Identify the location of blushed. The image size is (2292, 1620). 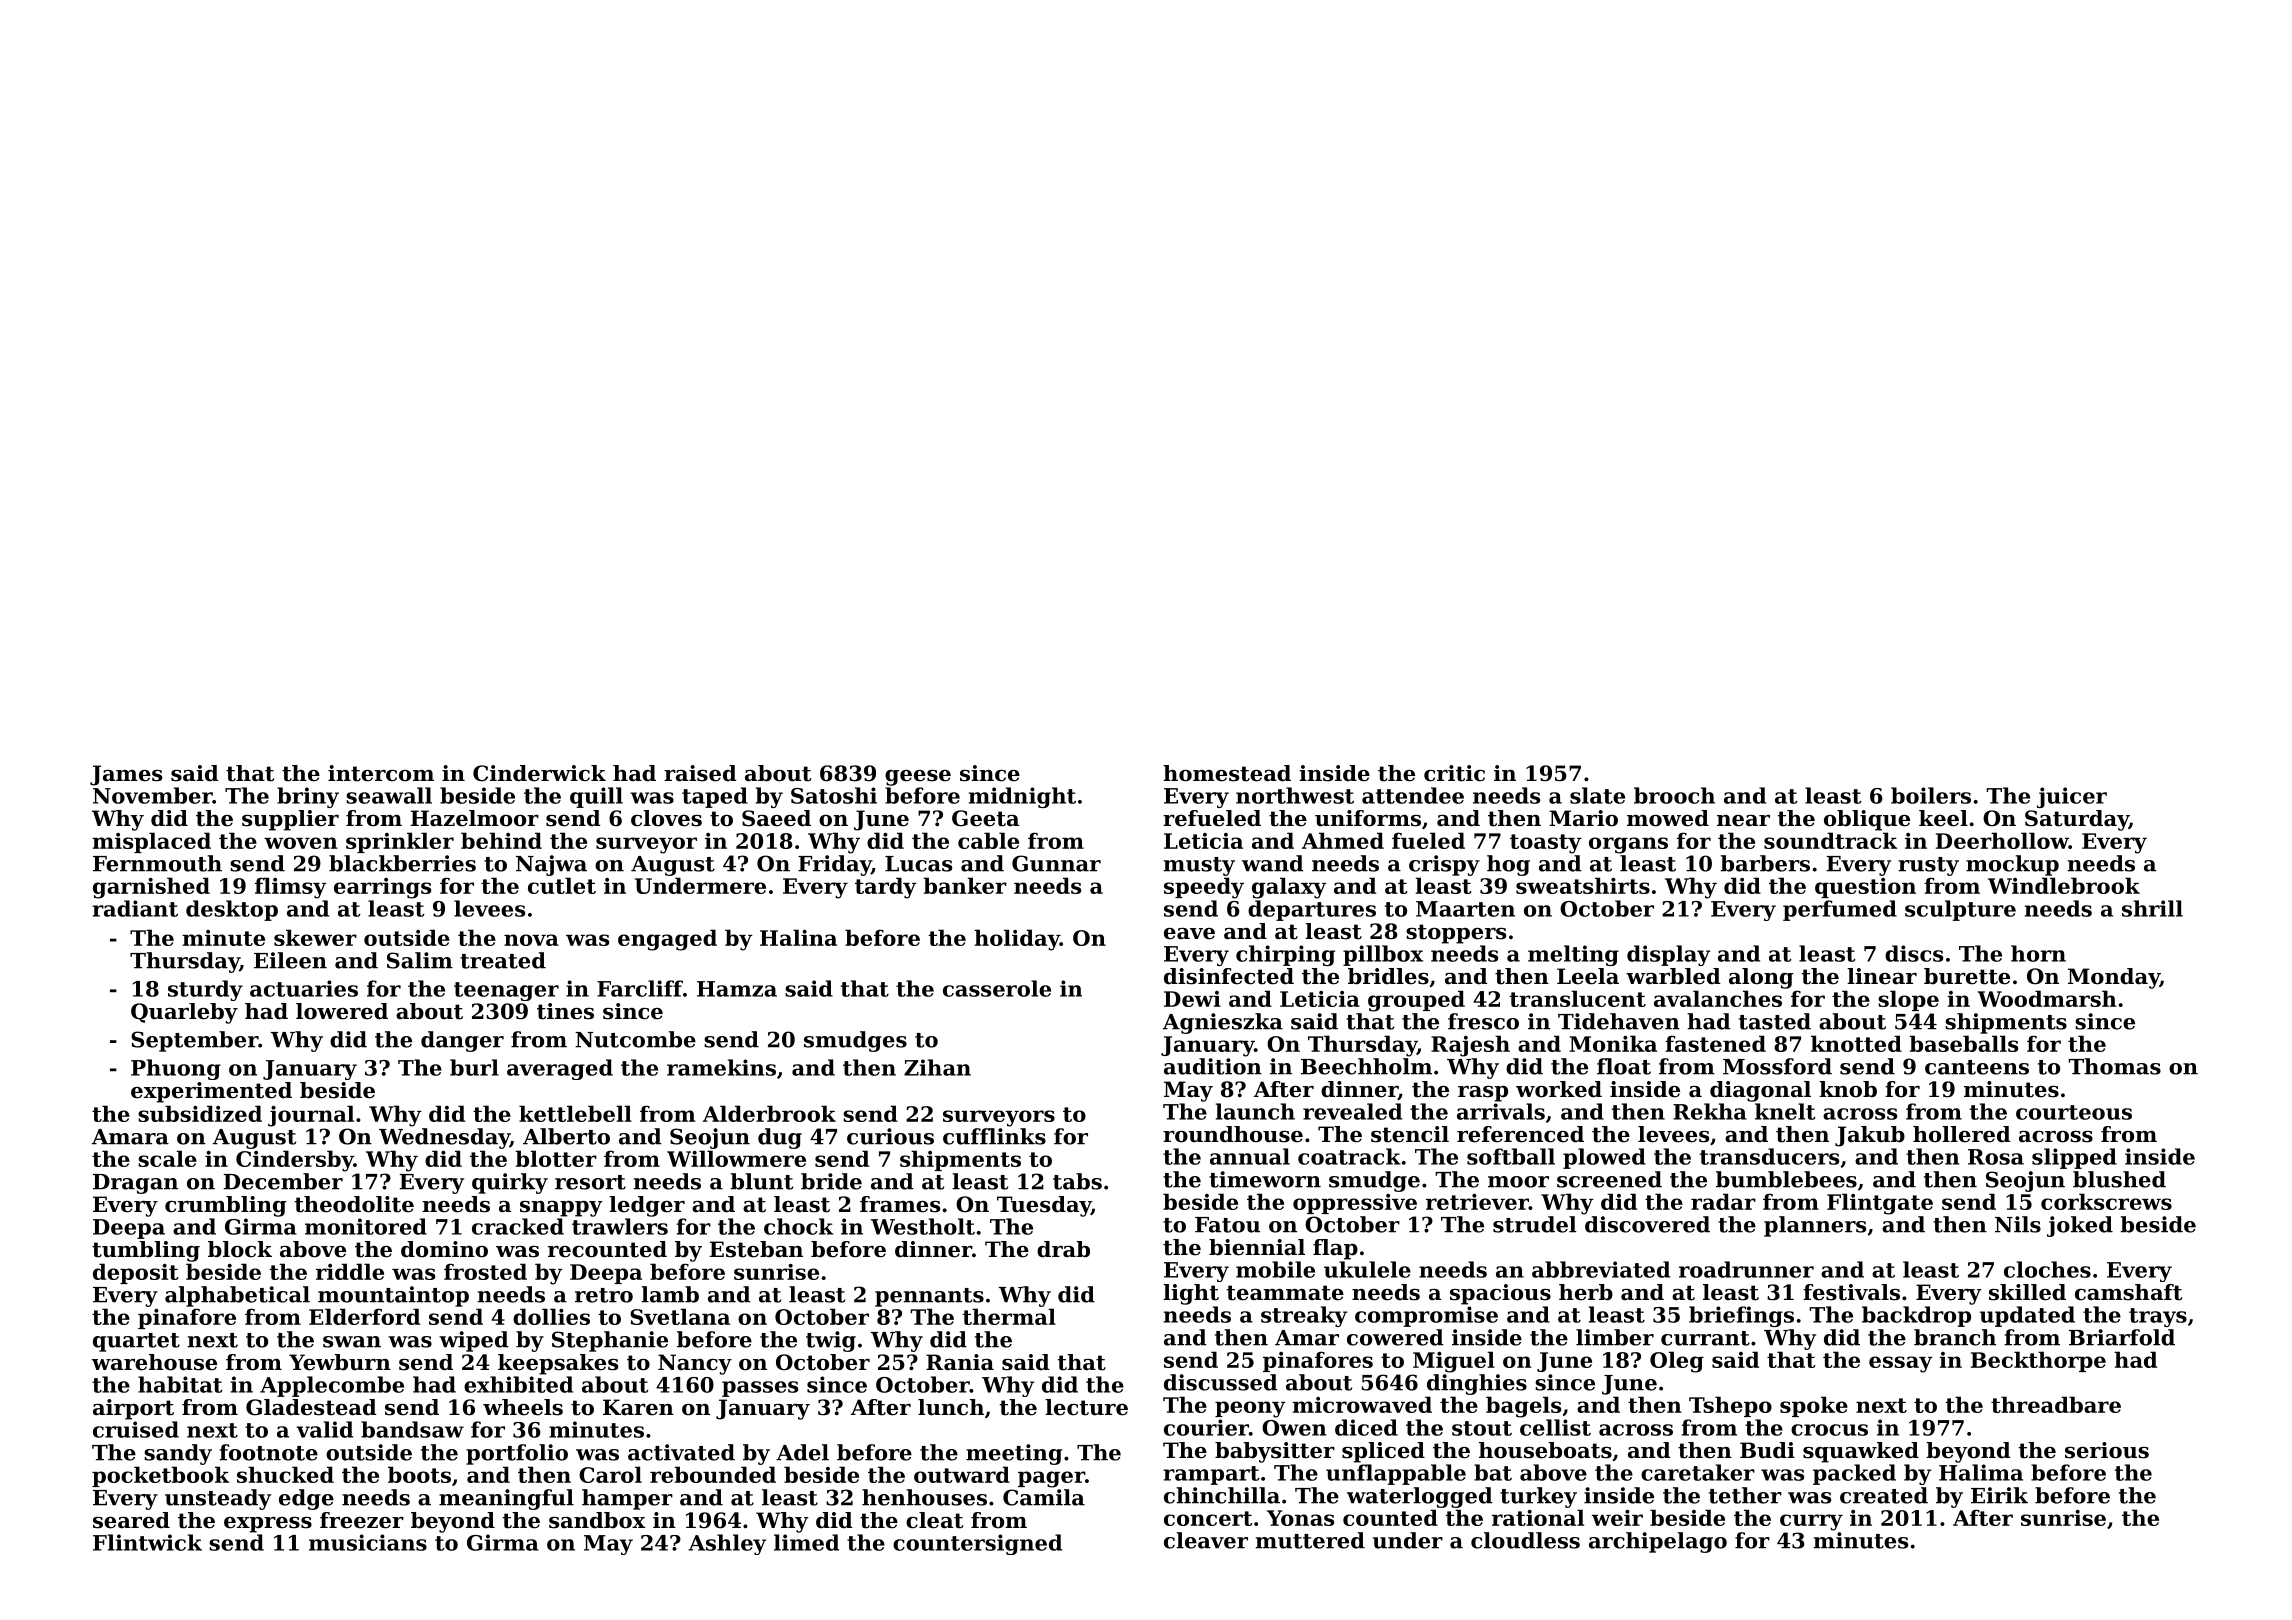
(2119, 1179).
